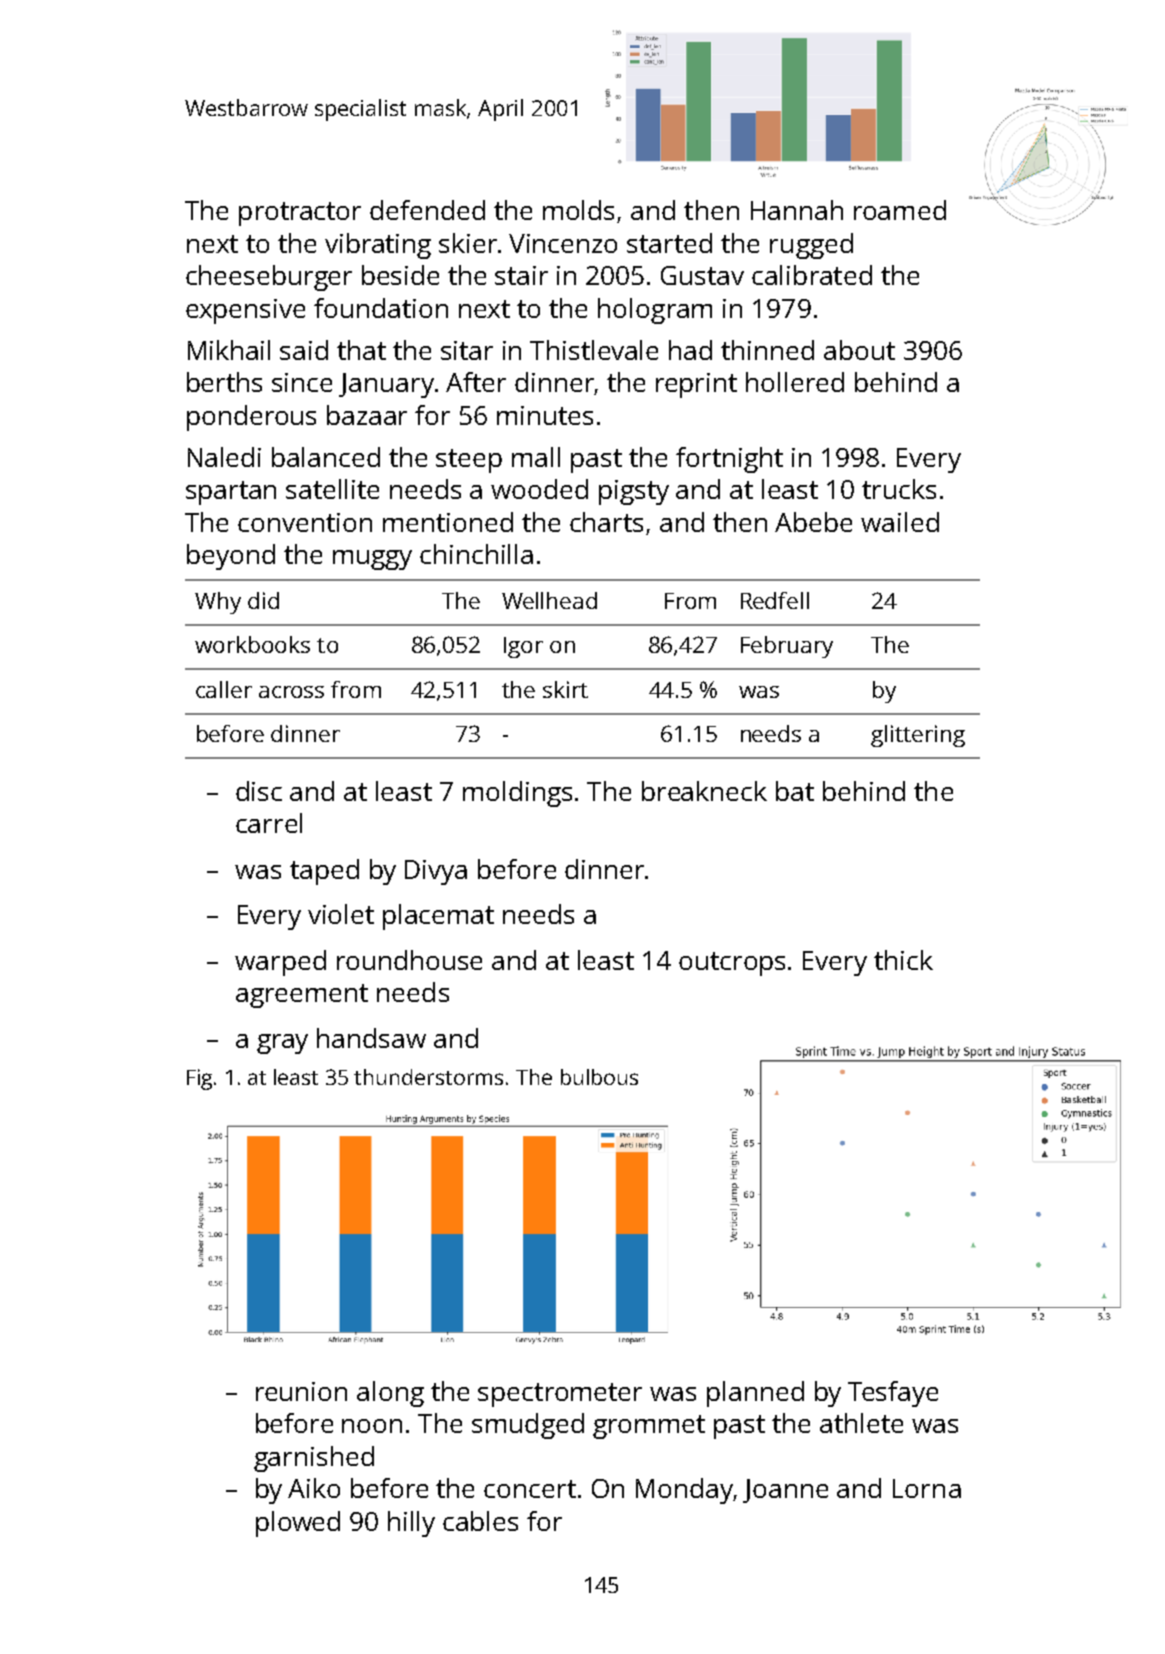 The height and width of the screenshot is (1654, 1165). What do you see at coordinates (900, 210) in the screenshot?
I see `roamed` at bounding box center [900, 210].
